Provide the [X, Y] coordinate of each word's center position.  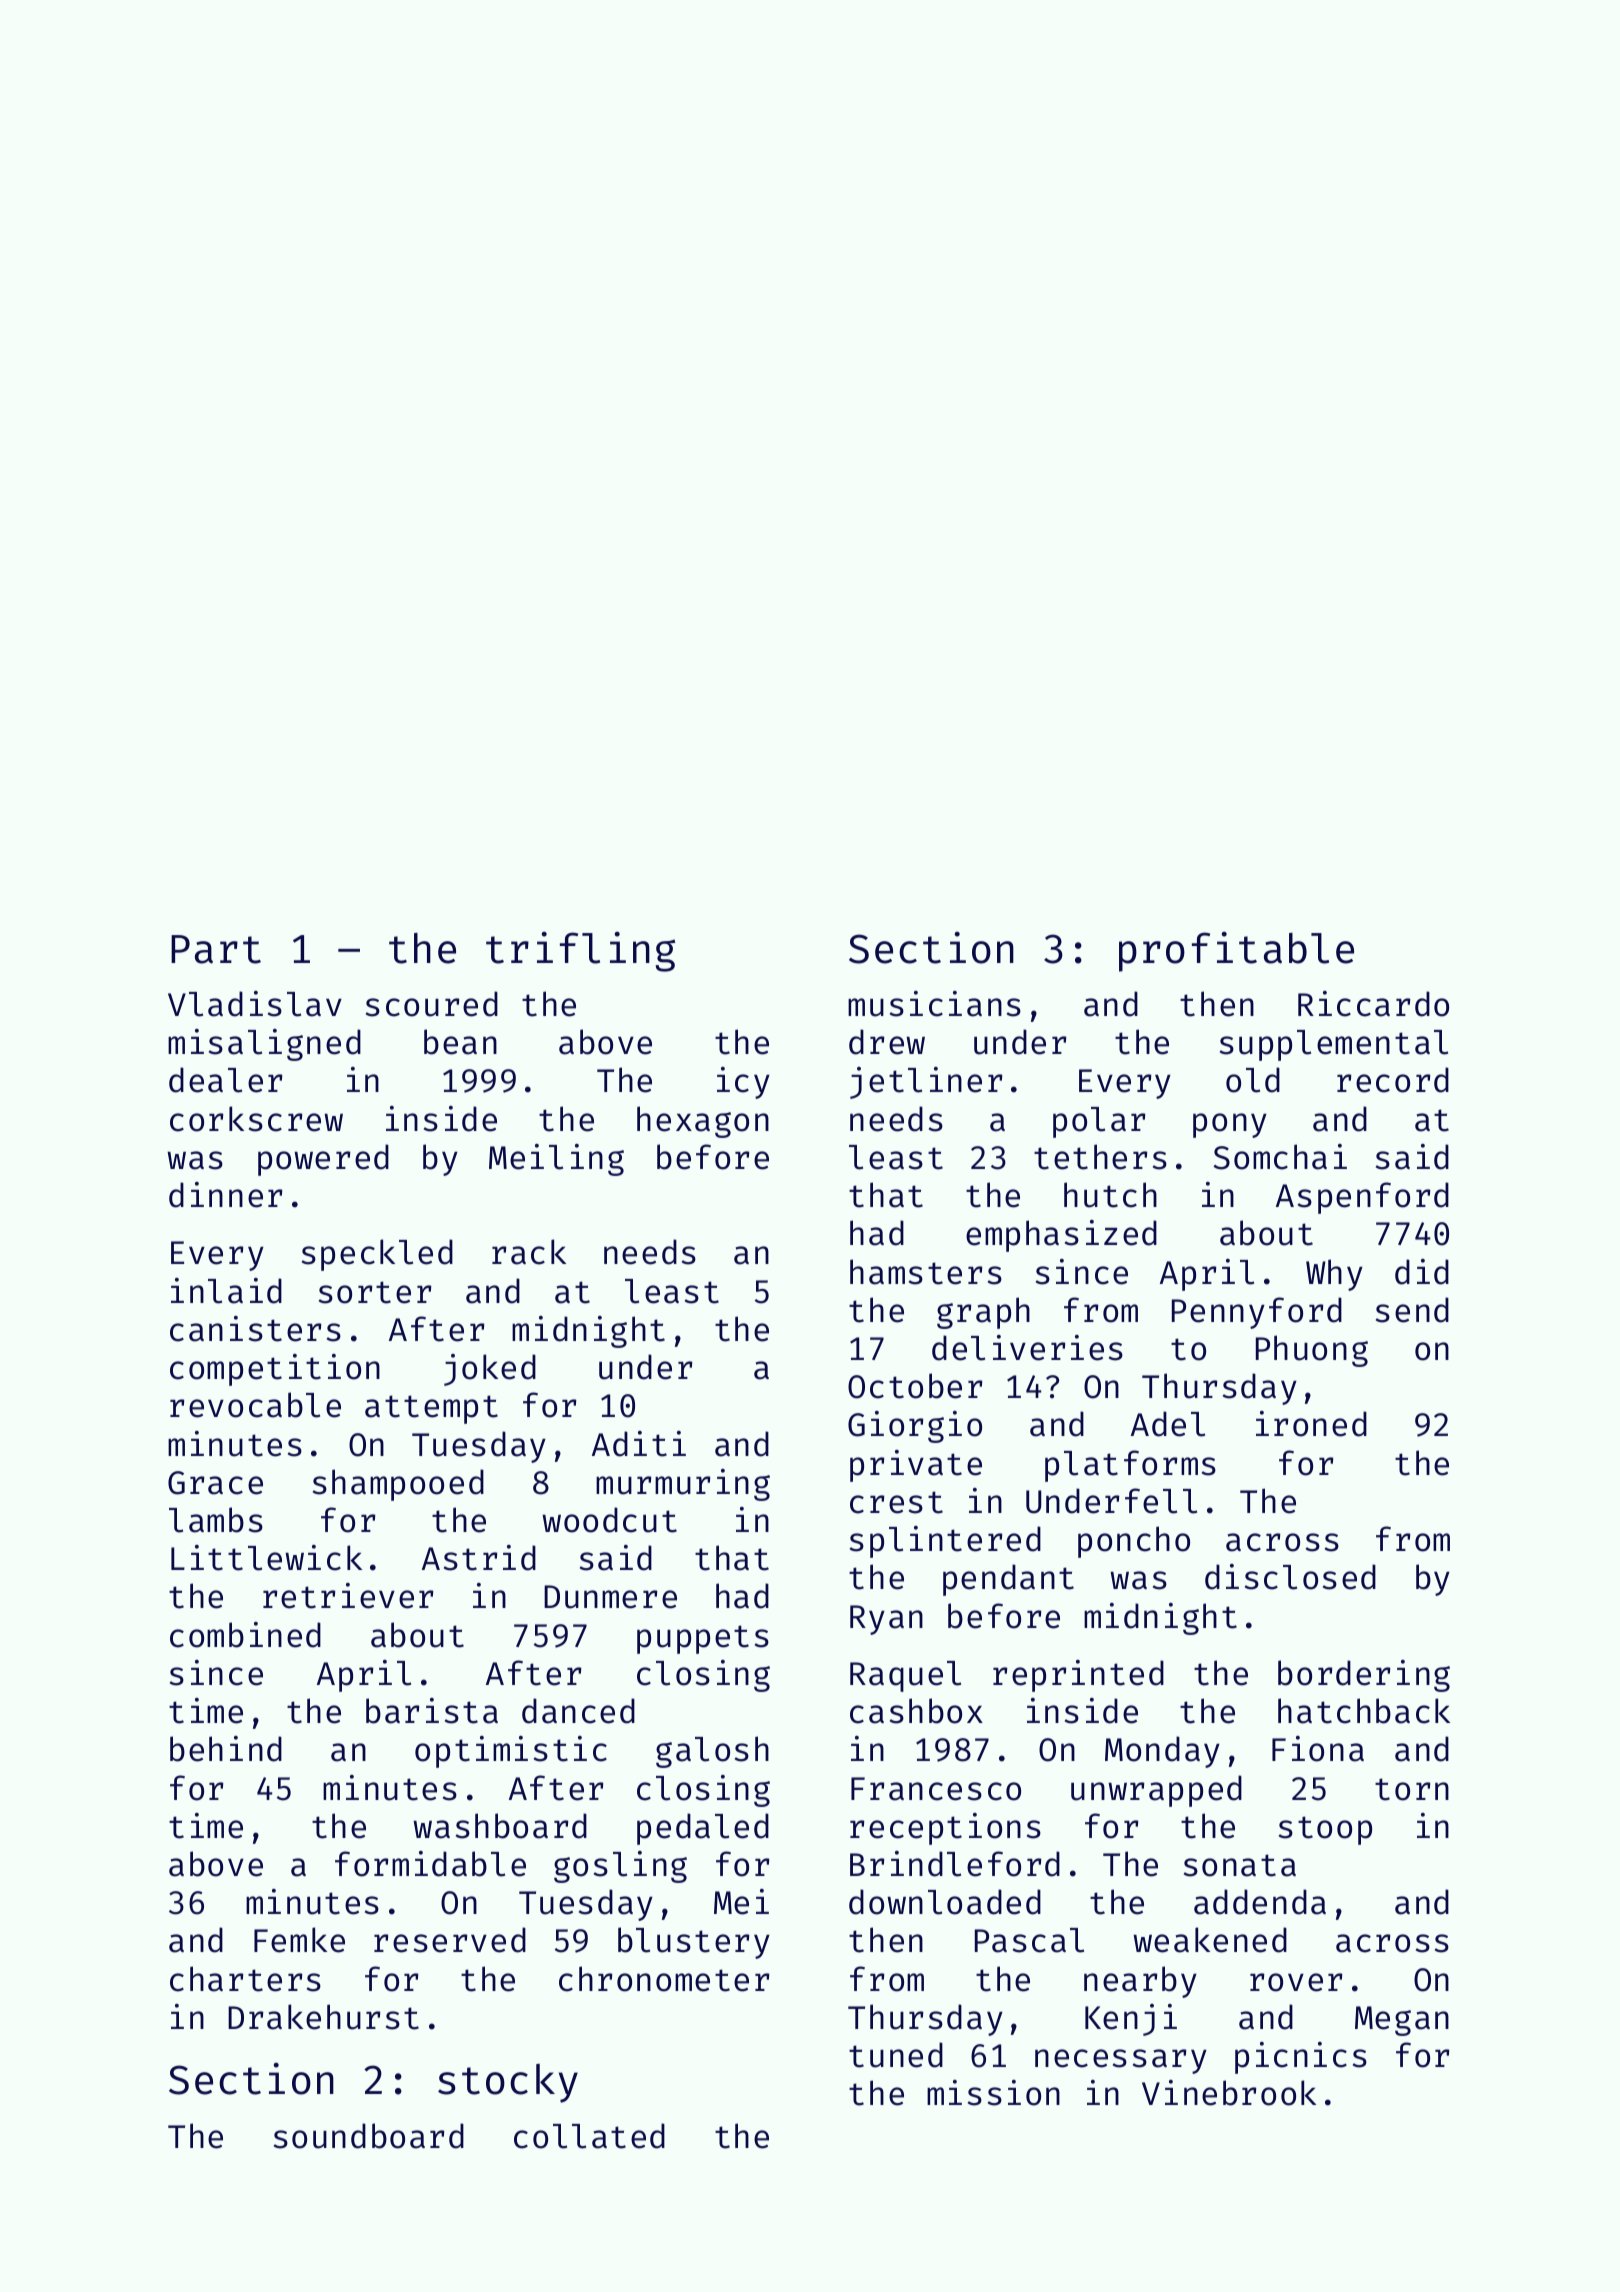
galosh [712, 1752]
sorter [375, 1292]
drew [887, 1042]
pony [1230, 1125]
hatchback [1364, 1711]
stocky [508, 2083]
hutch [1110, 1195]
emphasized [1061, 1236]
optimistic [511, 1752]
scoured [432, 1004]
